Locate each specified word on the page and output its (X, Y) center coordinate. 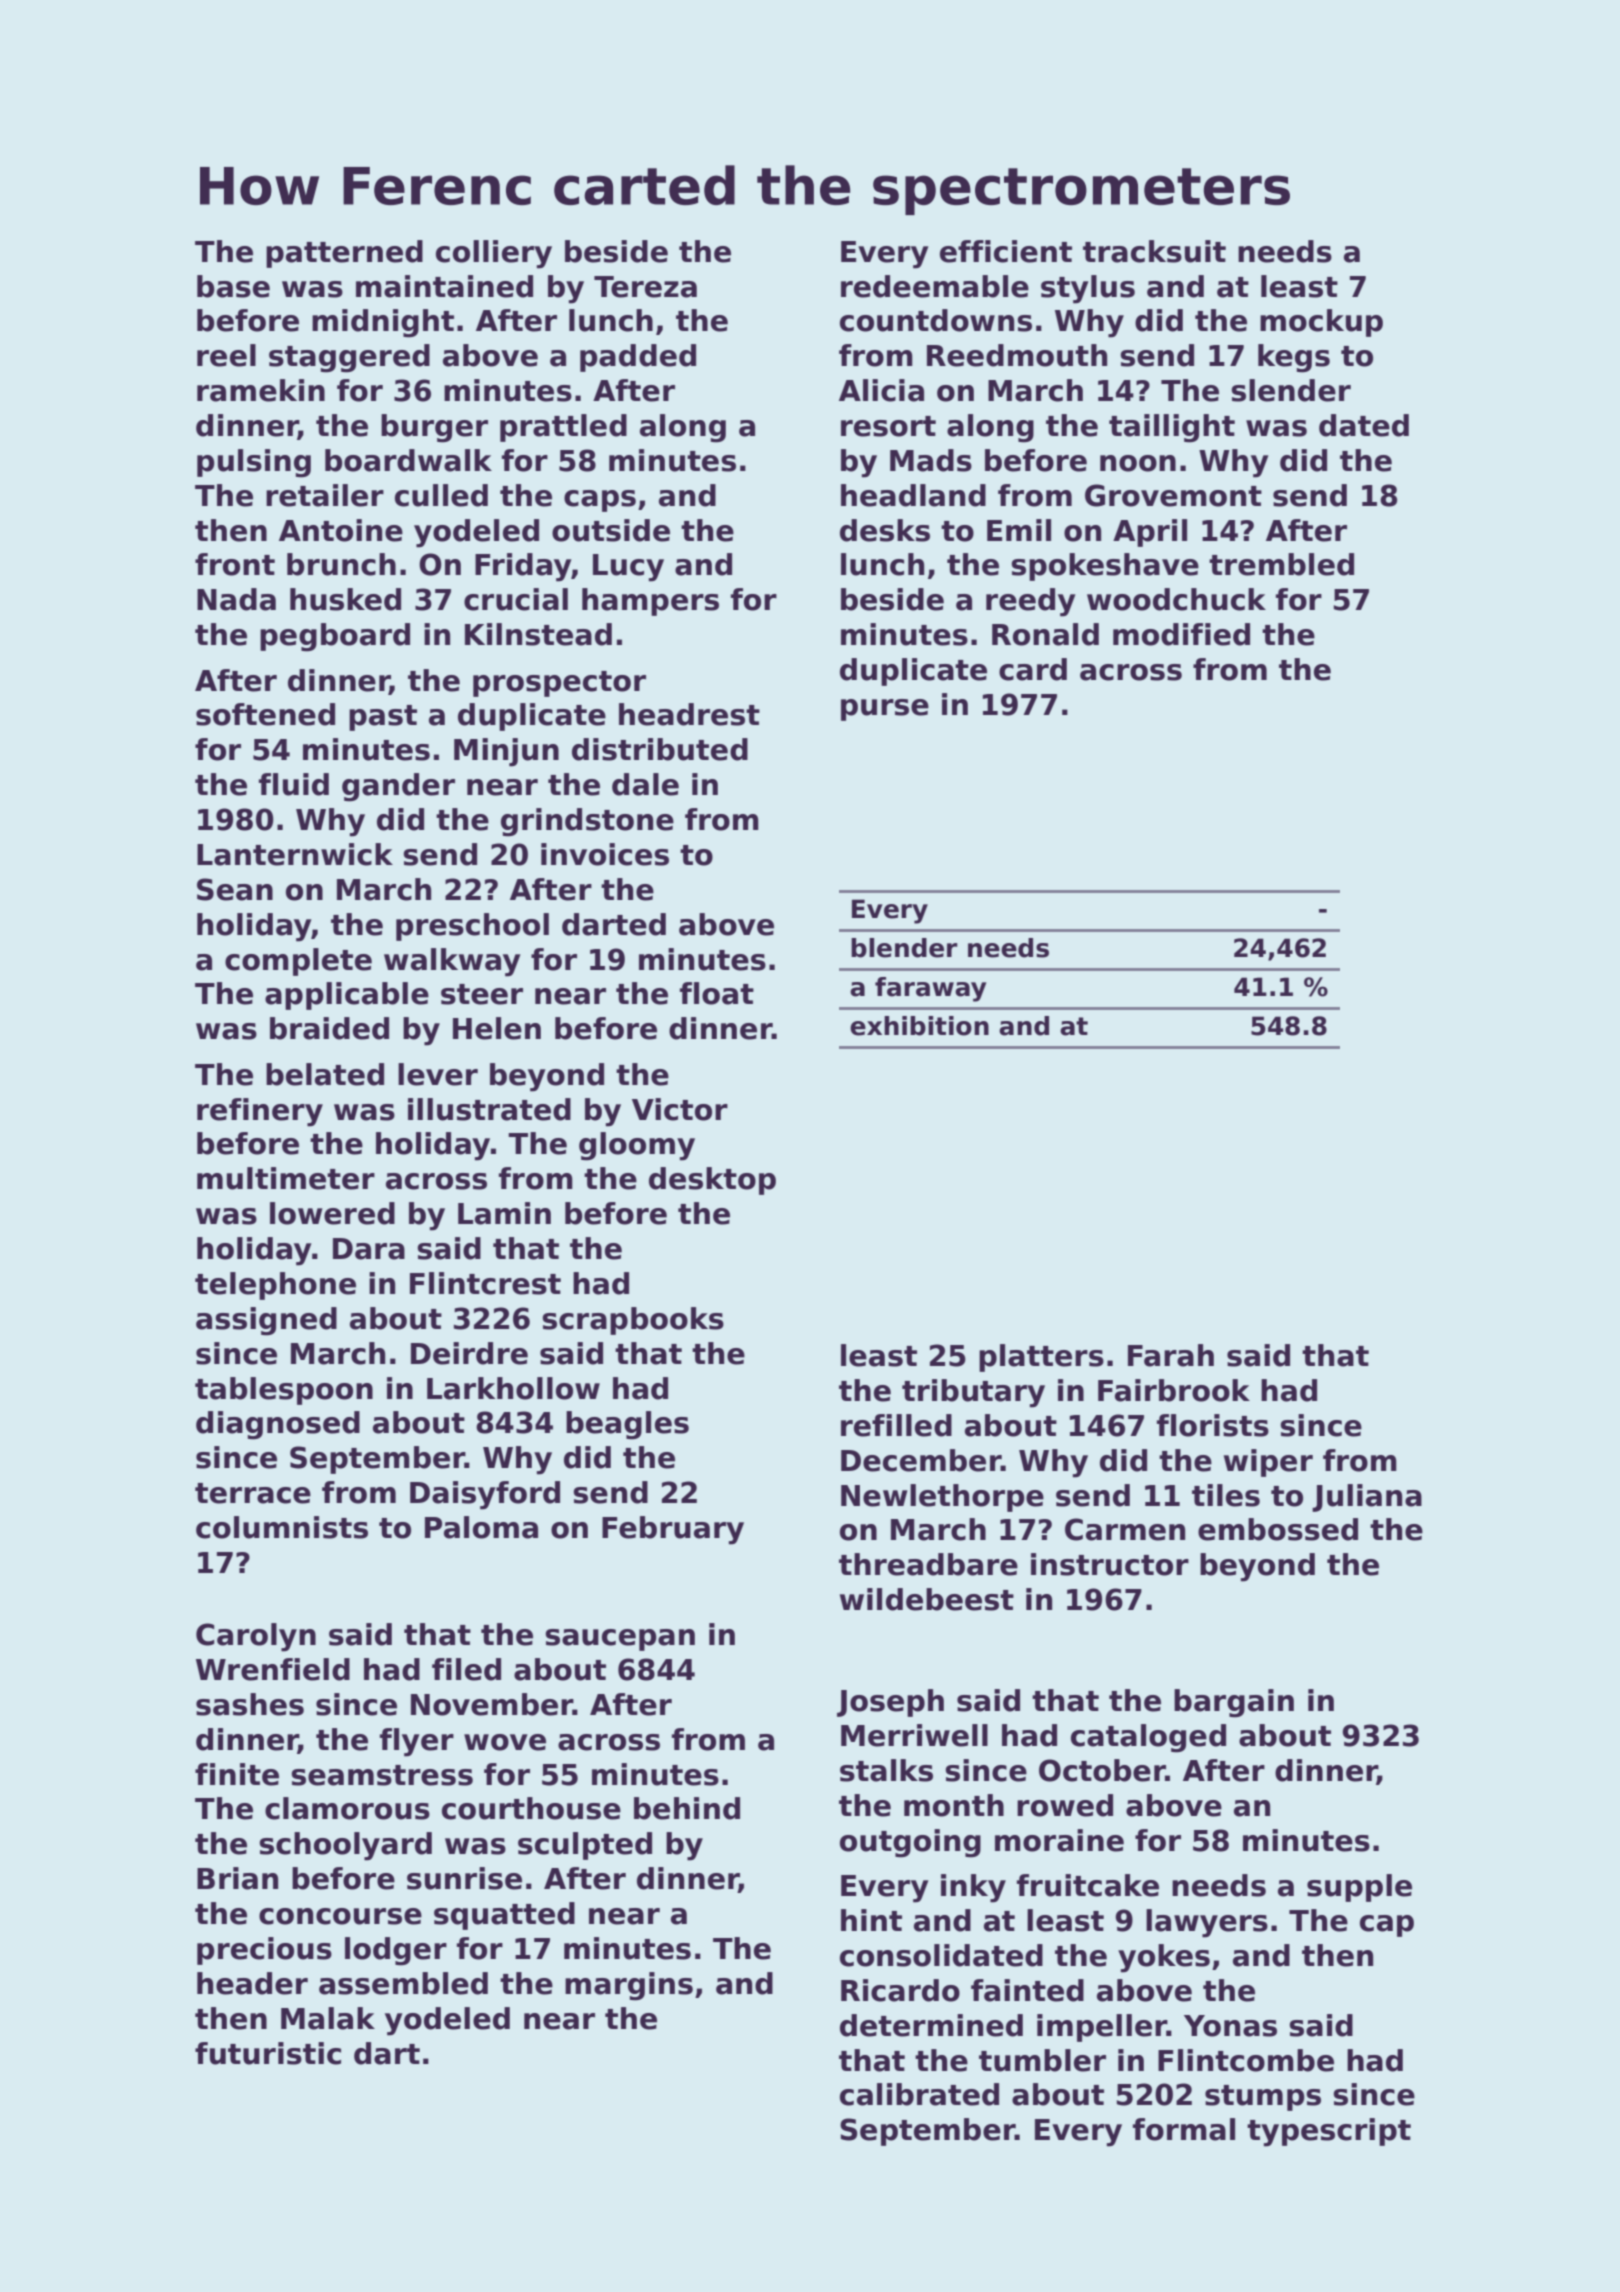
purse (885, 710)
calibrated (919, 2094)
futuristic (268, 2053)
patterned (344, 254)
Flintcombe (1246, 2060)
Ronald (1045, 634)
